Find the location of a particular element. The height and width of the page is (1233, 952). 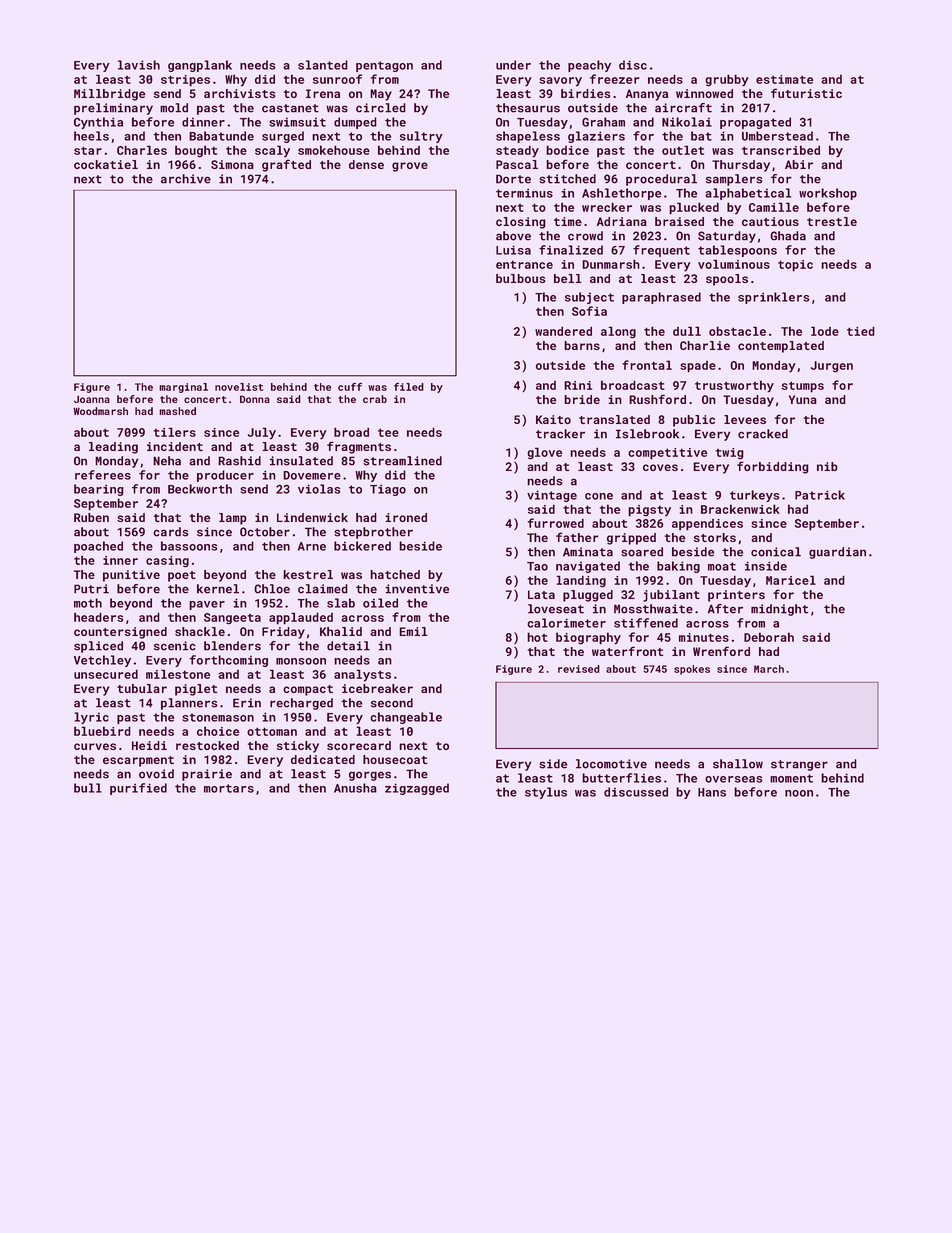

archive is located at coordinates (186, 179).
